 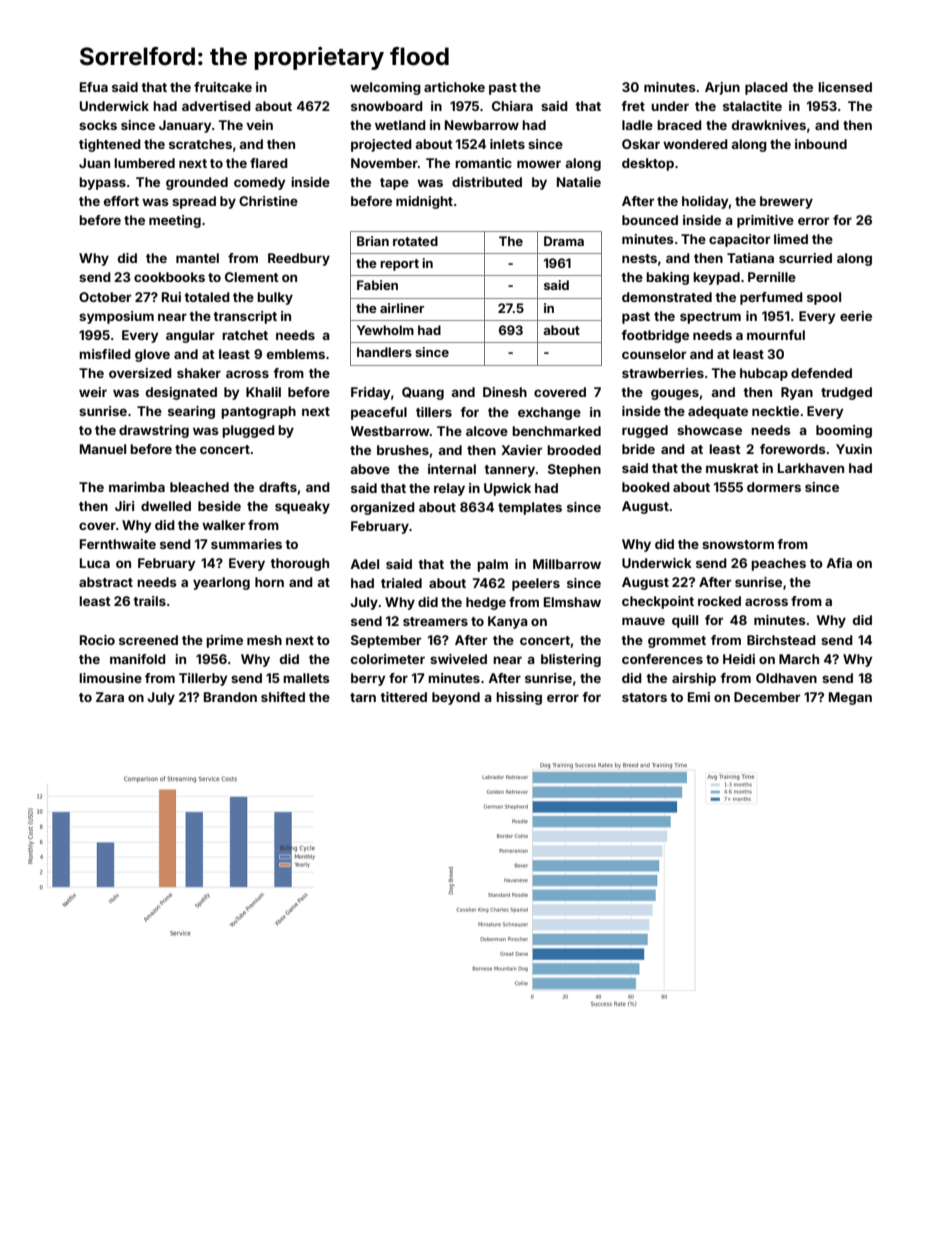 I want to click on snowstorm, so click(x=738, y=544).
